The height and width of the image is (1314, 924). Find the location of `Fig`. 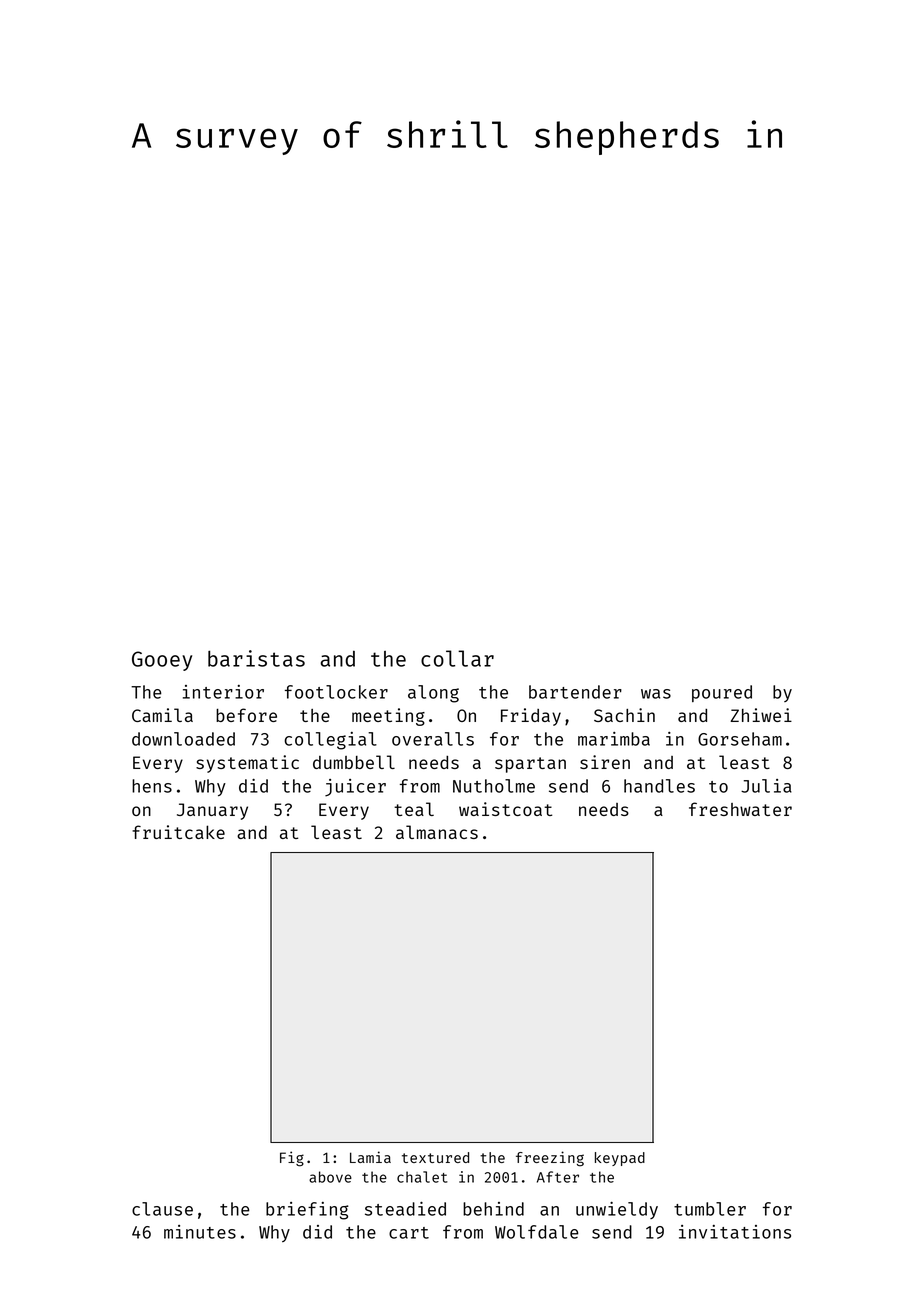

Fig is located at coordinates (292, 1159).
